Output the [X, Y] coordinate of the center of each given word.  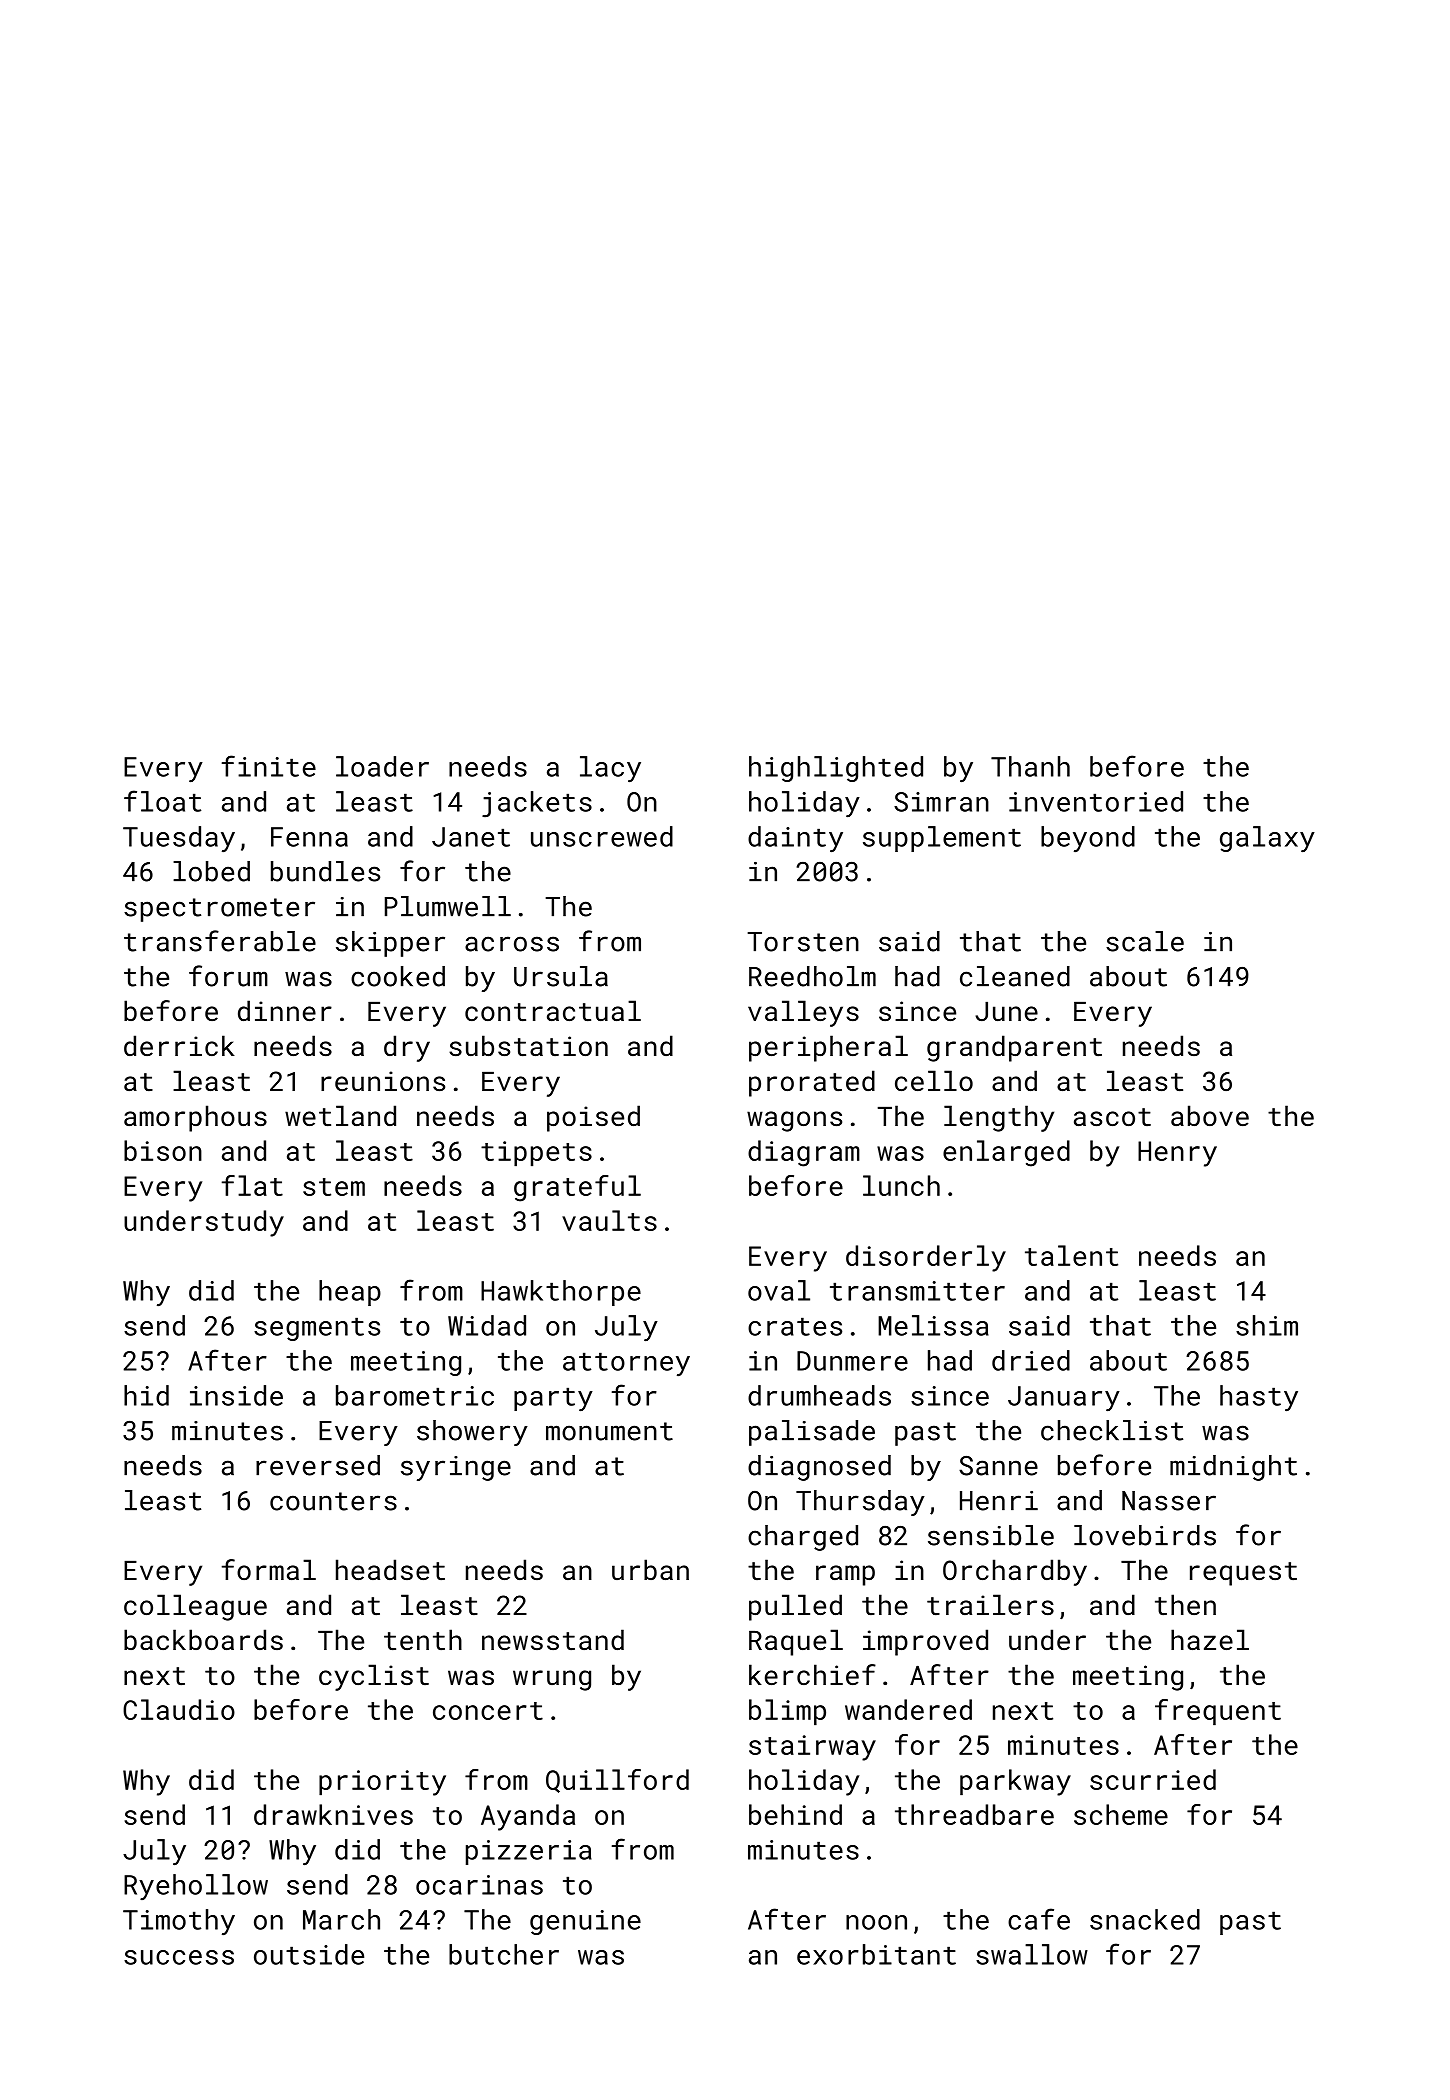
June [1006, 1011]
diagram [804, 1153]
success [179, 1957]
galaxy [1267, 839]
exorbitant [876, 1954]
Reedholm [812, 976]
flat [252, 1185]
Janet [471, 837]
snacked [1145, 1919]
